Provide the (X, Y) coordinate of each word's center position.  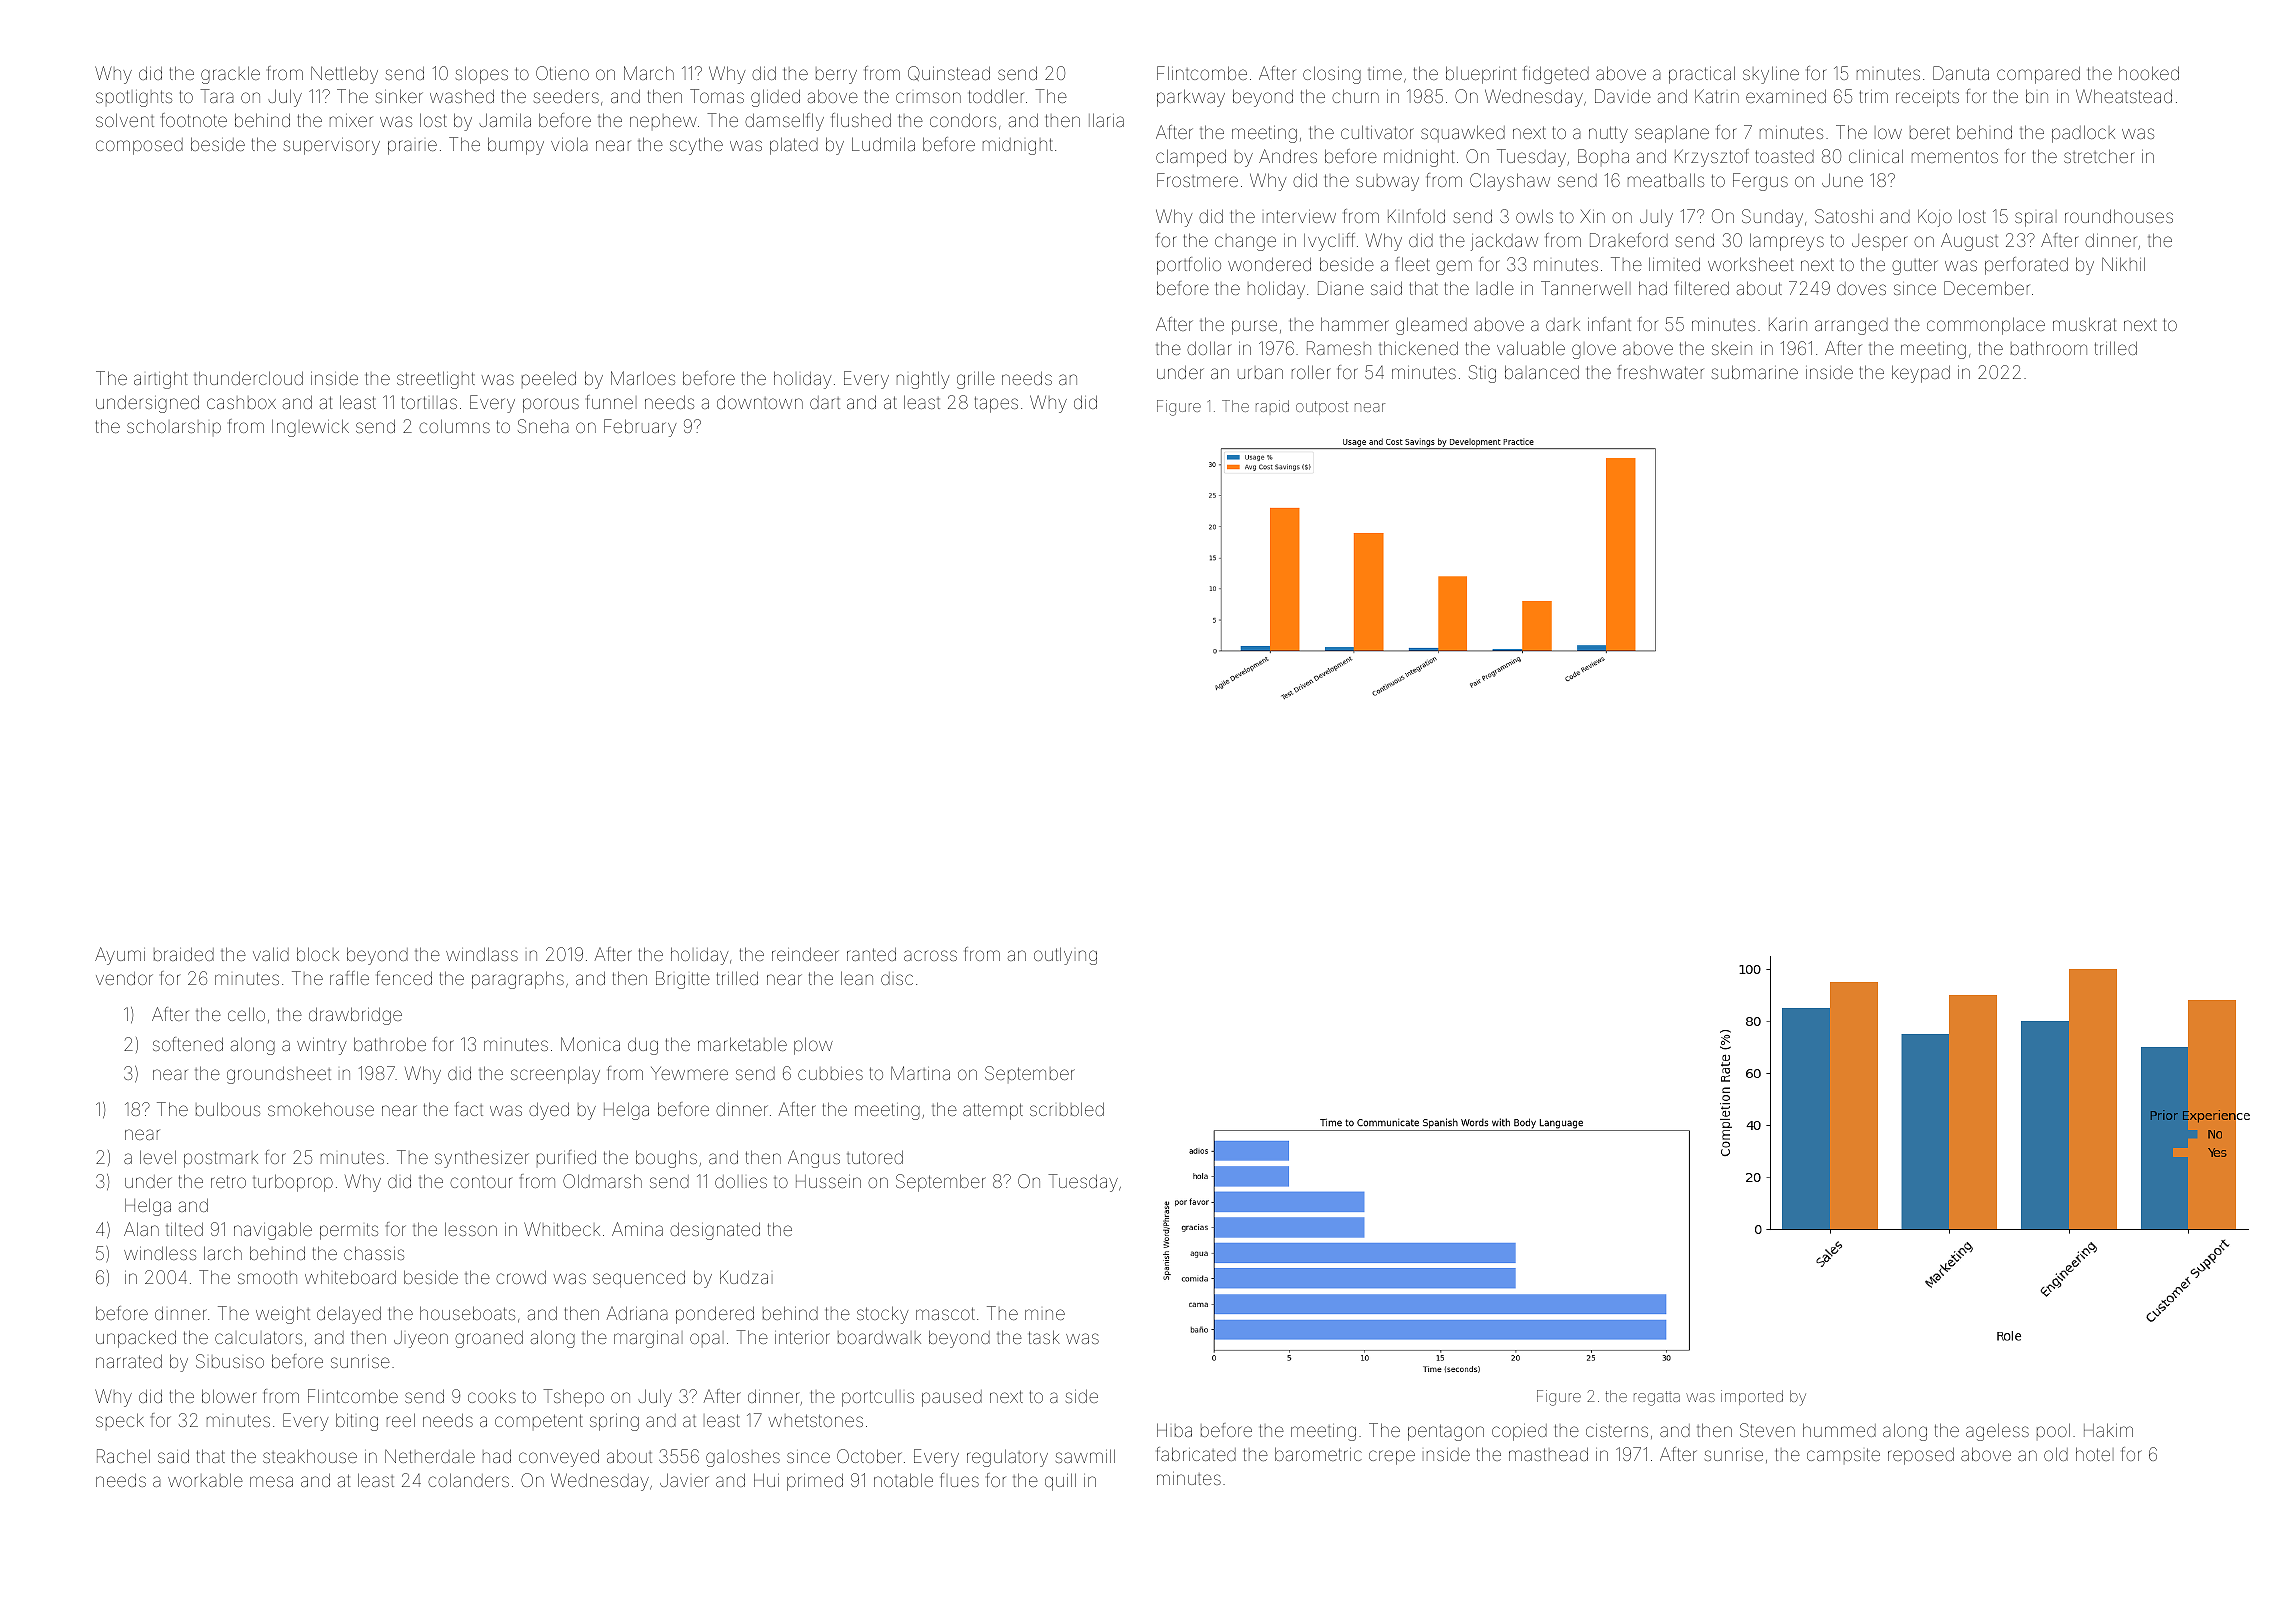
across (930, 955)
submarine (1755, 372)
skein (1732, 348)
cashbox (241, 403)
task (1044, 1337)
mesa (271, 1481)
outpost (1322, 408)
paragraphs (518, 980)
